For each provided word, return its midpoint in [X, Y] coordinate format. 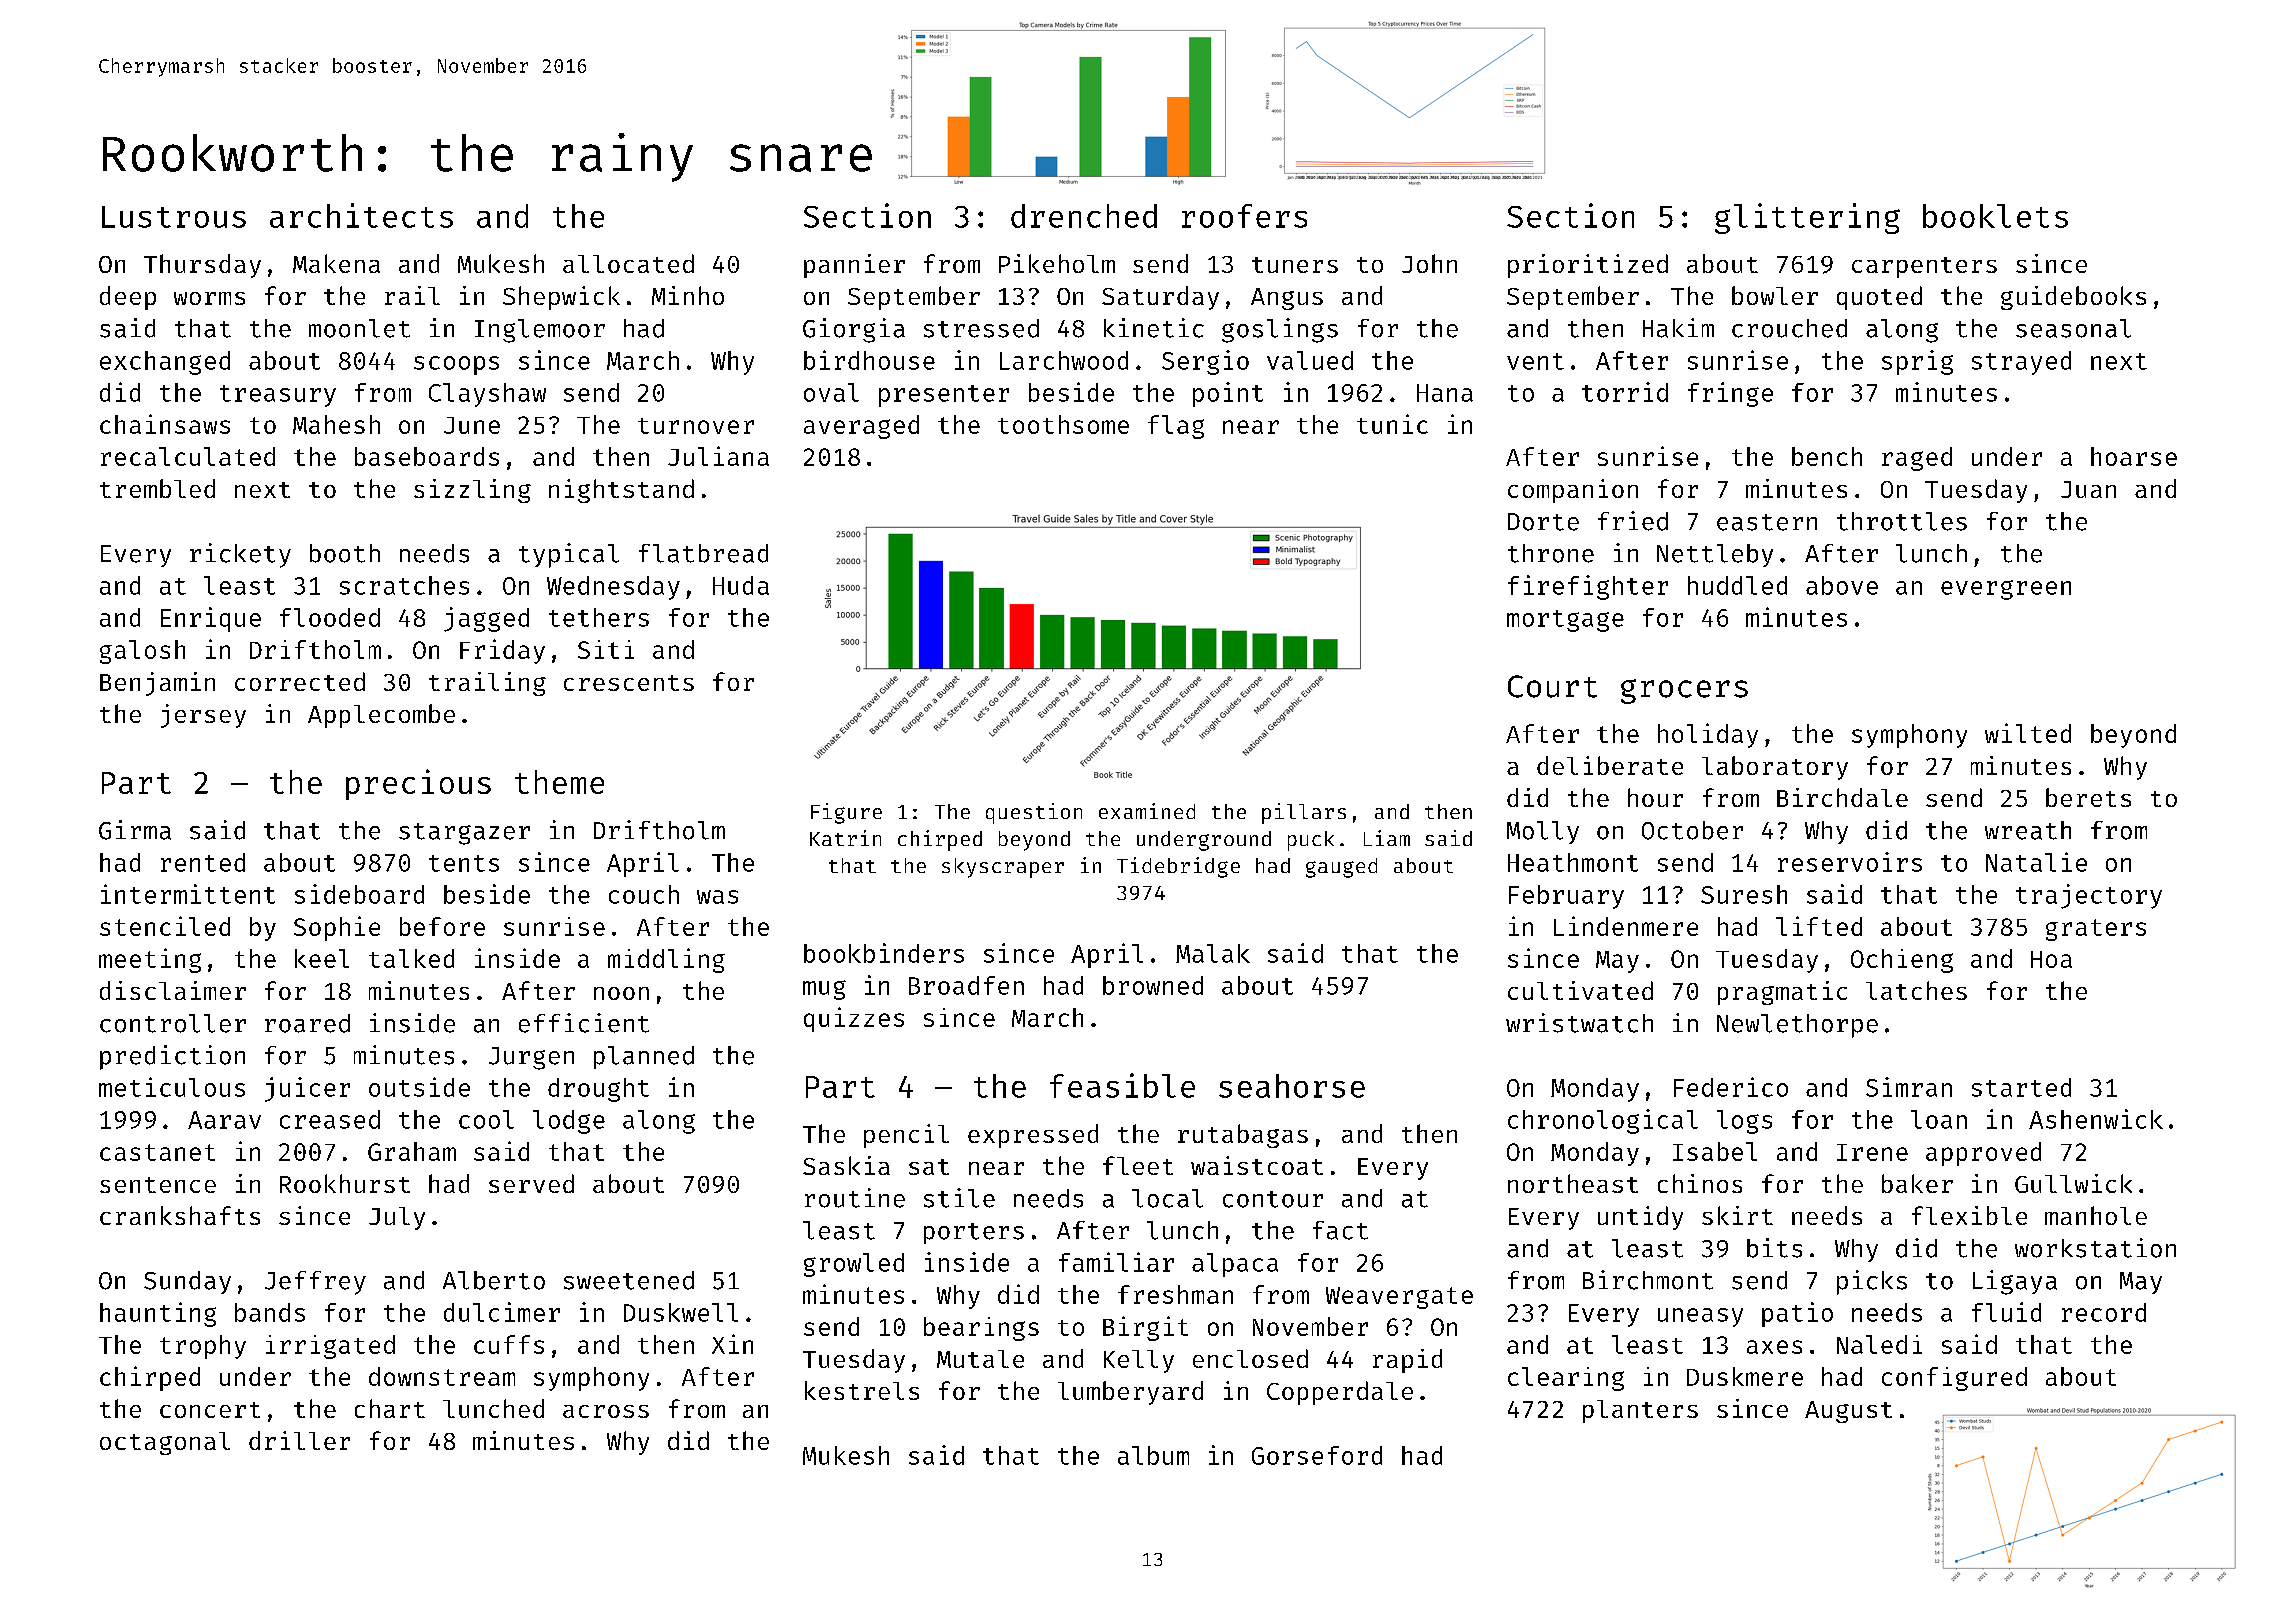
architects [361, 215]
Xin [732, 1344]
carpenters [1924, 267]
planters [1640, 1411]
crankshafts [180, 1215]
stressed [981, 328]
